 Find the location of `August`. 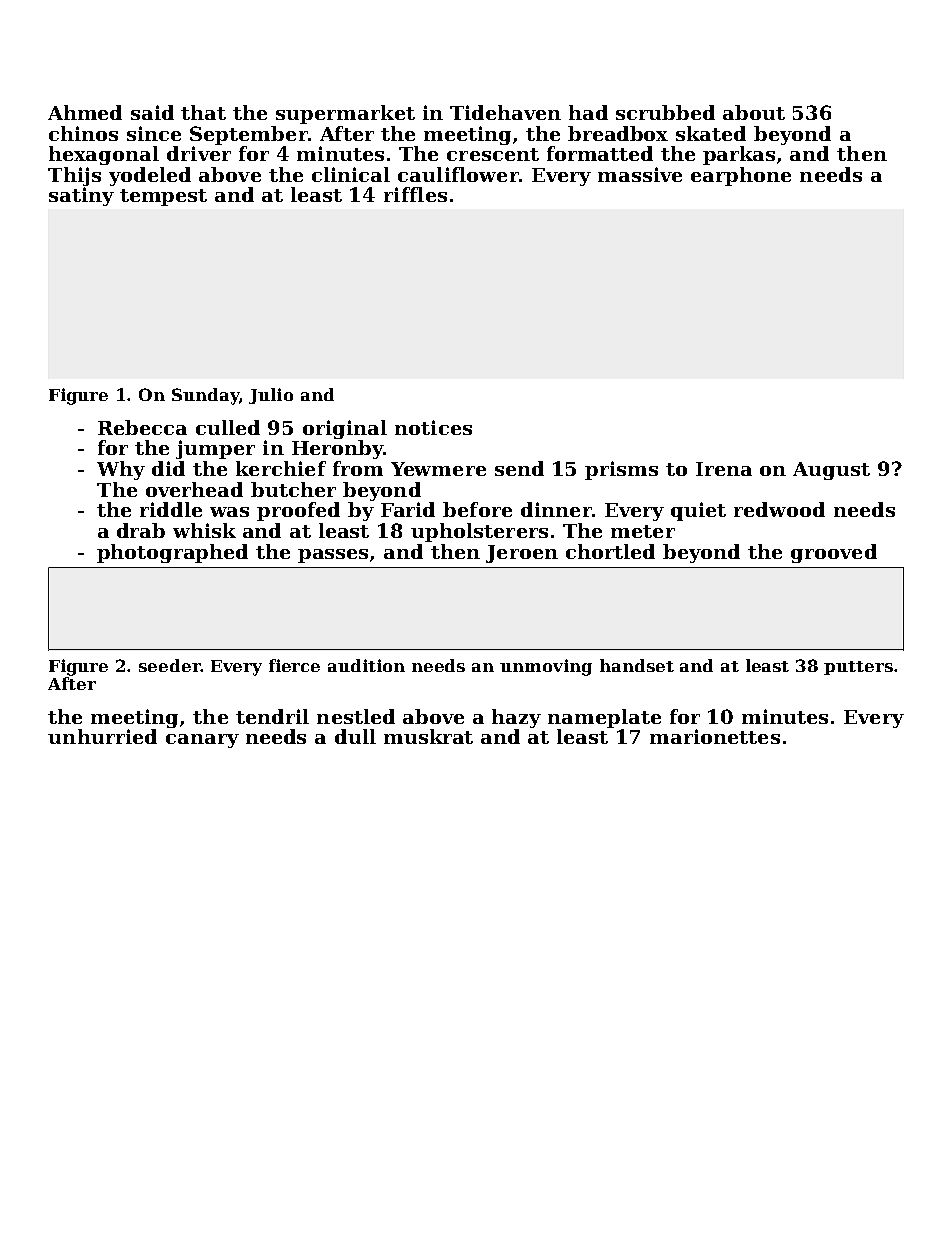

August is located at coordinates (831, 471).
